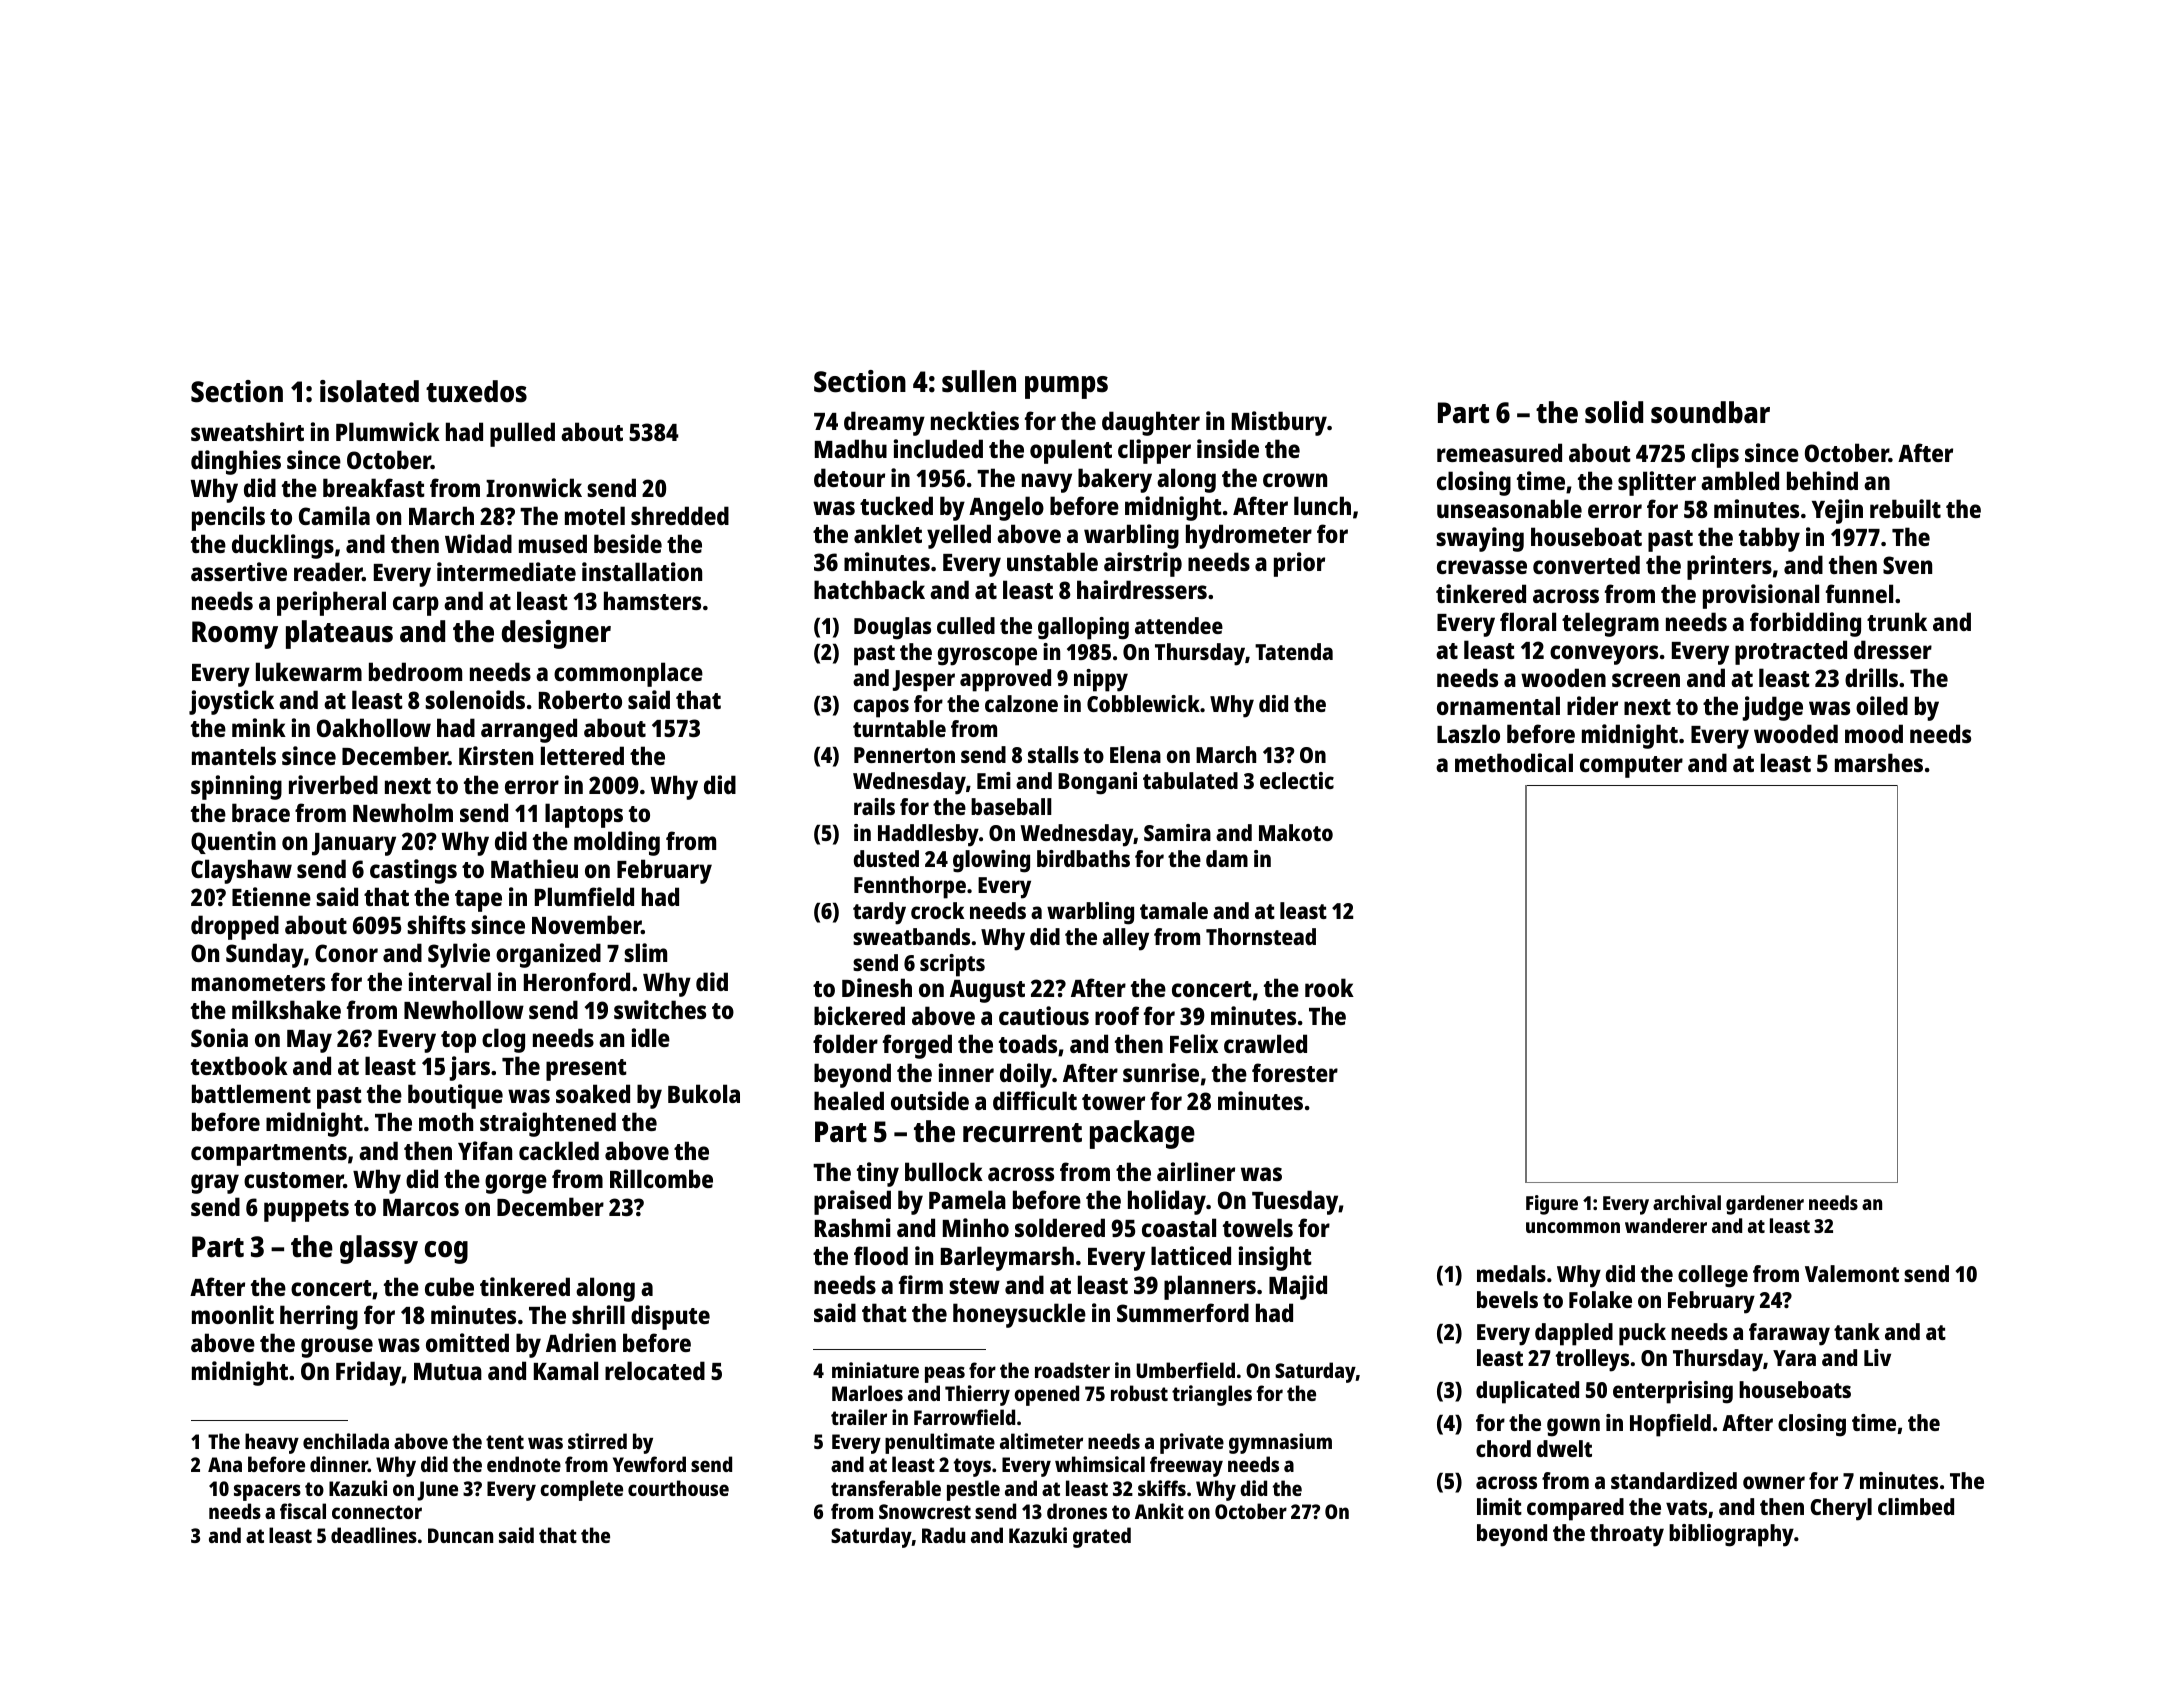  I want to click on soundbar, so click(1710, 412).
